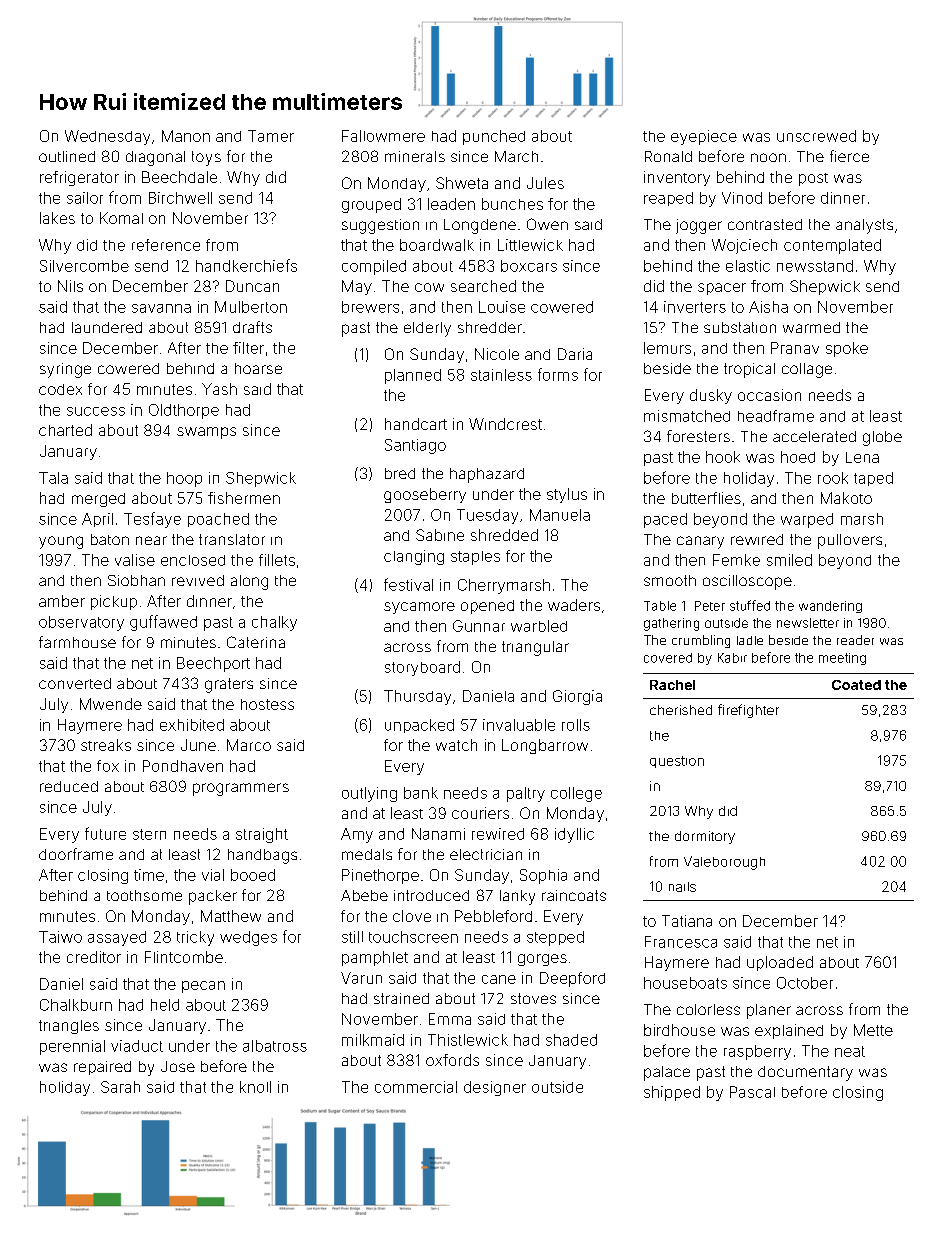  I want to click on Coated, so click(856, 685).
